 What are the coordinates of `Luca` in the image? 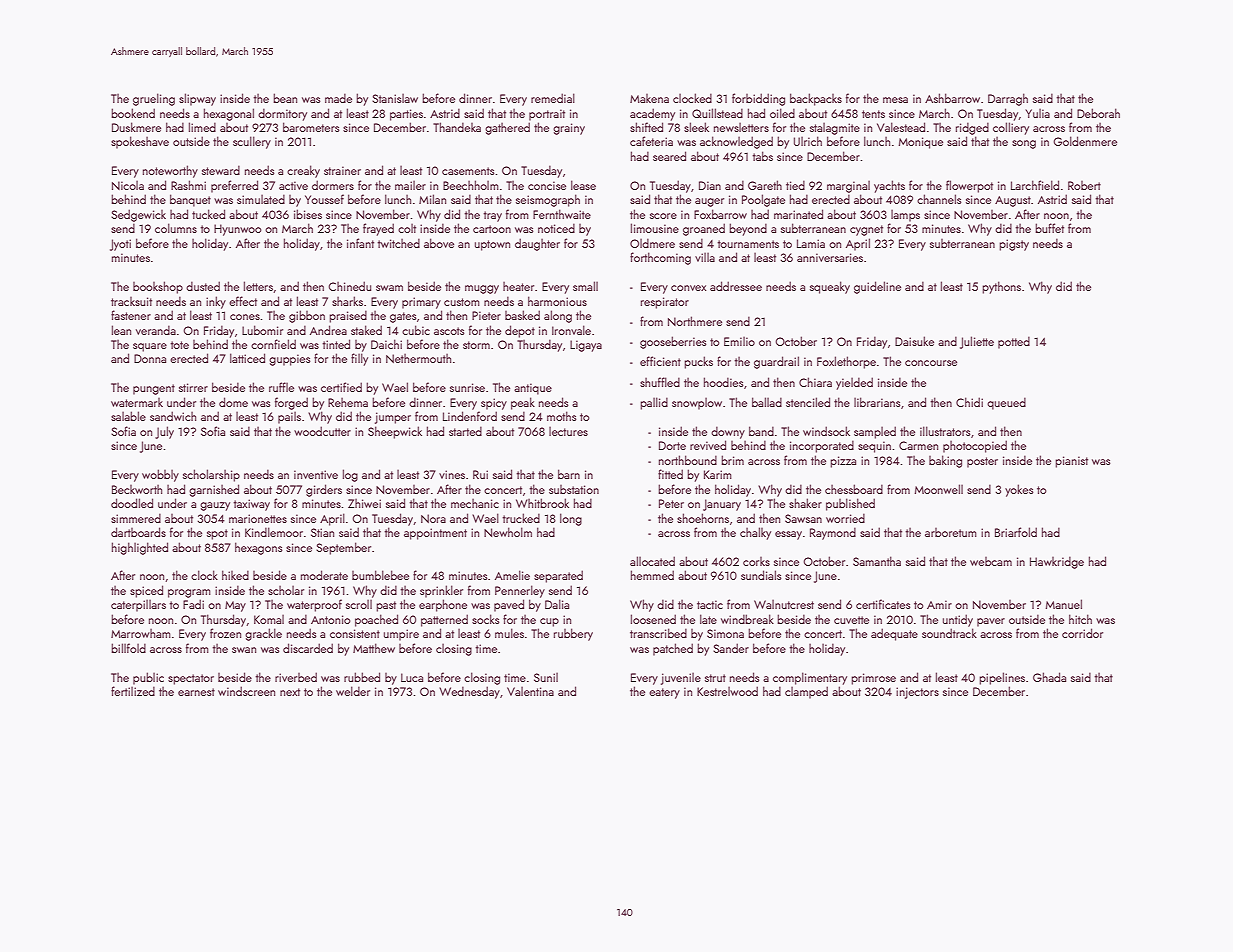 It's located at (412, 677).
